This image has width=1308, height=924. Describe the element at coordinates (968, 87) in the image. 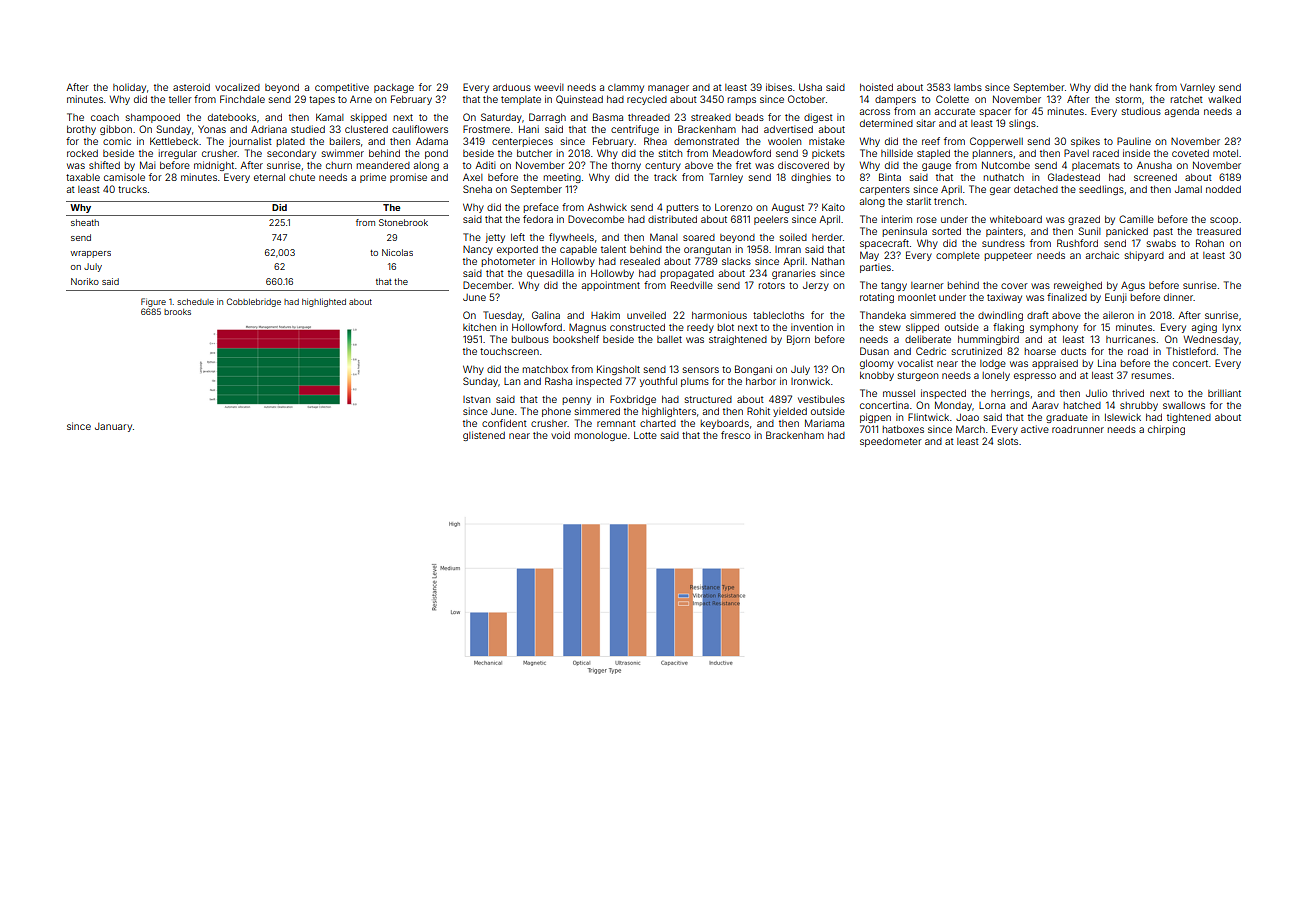

I see `lambs` at that location.
